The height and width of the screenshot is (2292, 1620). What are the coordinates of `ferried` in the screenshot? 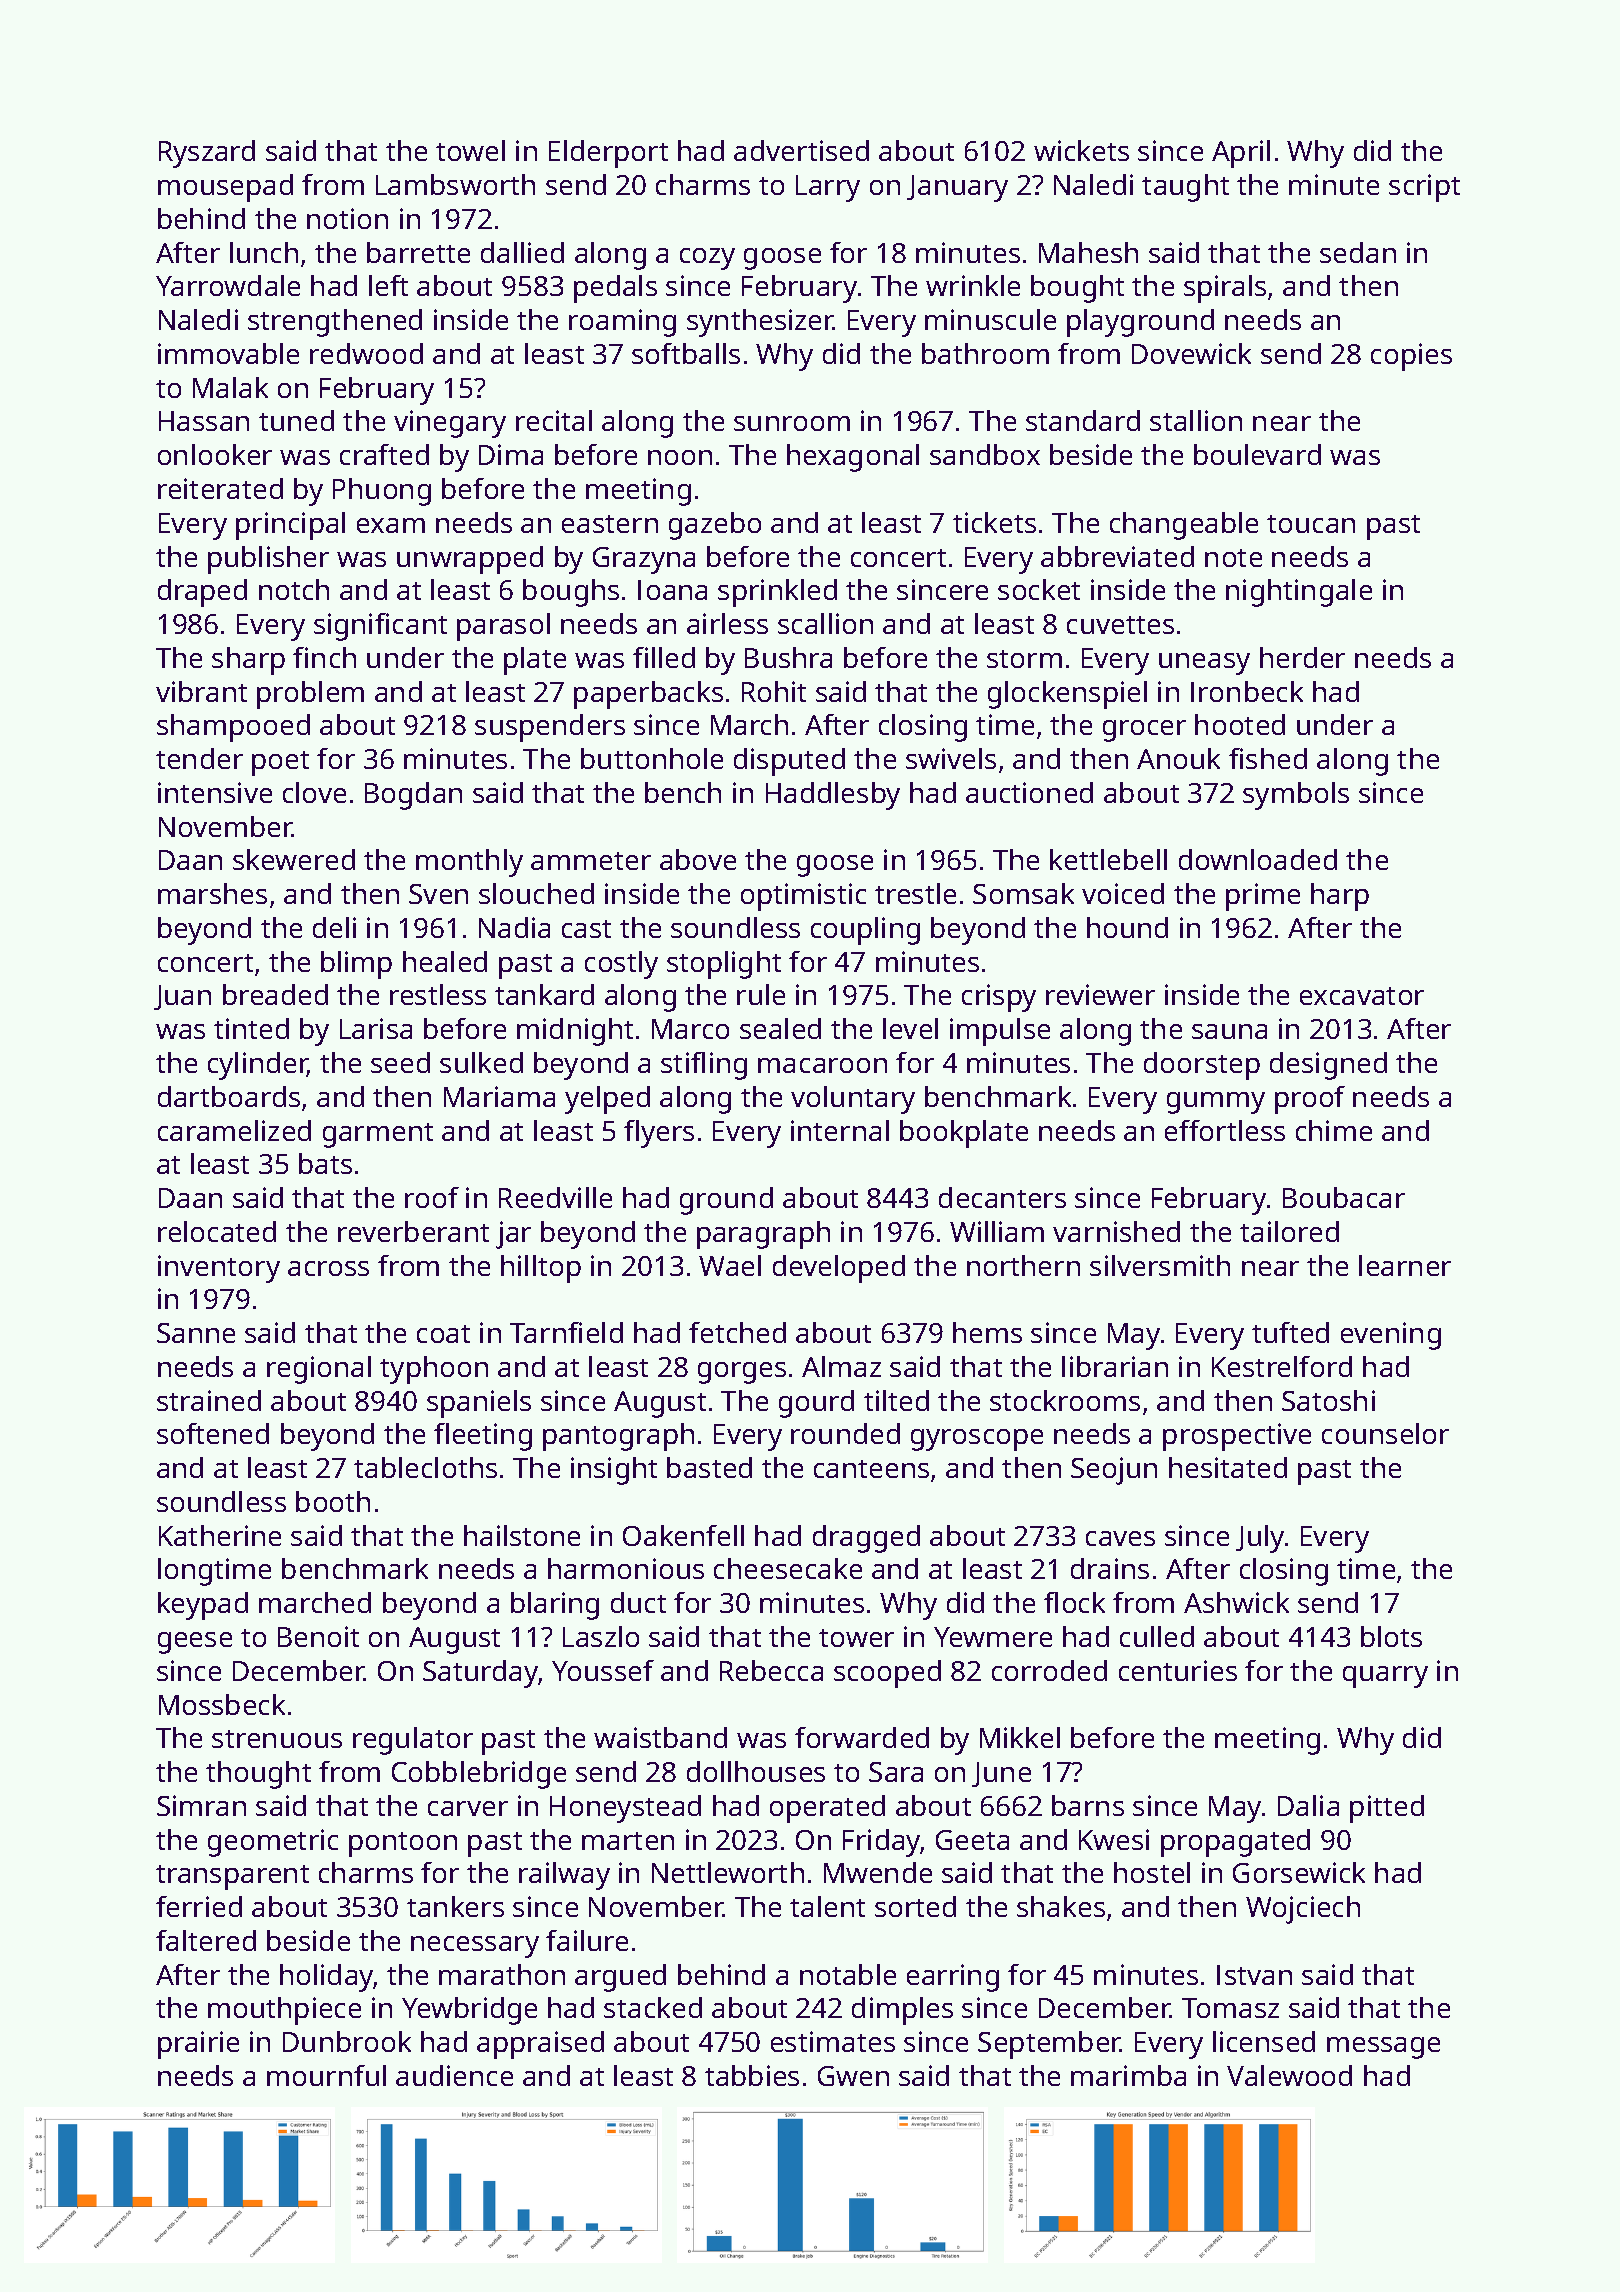 It's located at (199, 1906).
